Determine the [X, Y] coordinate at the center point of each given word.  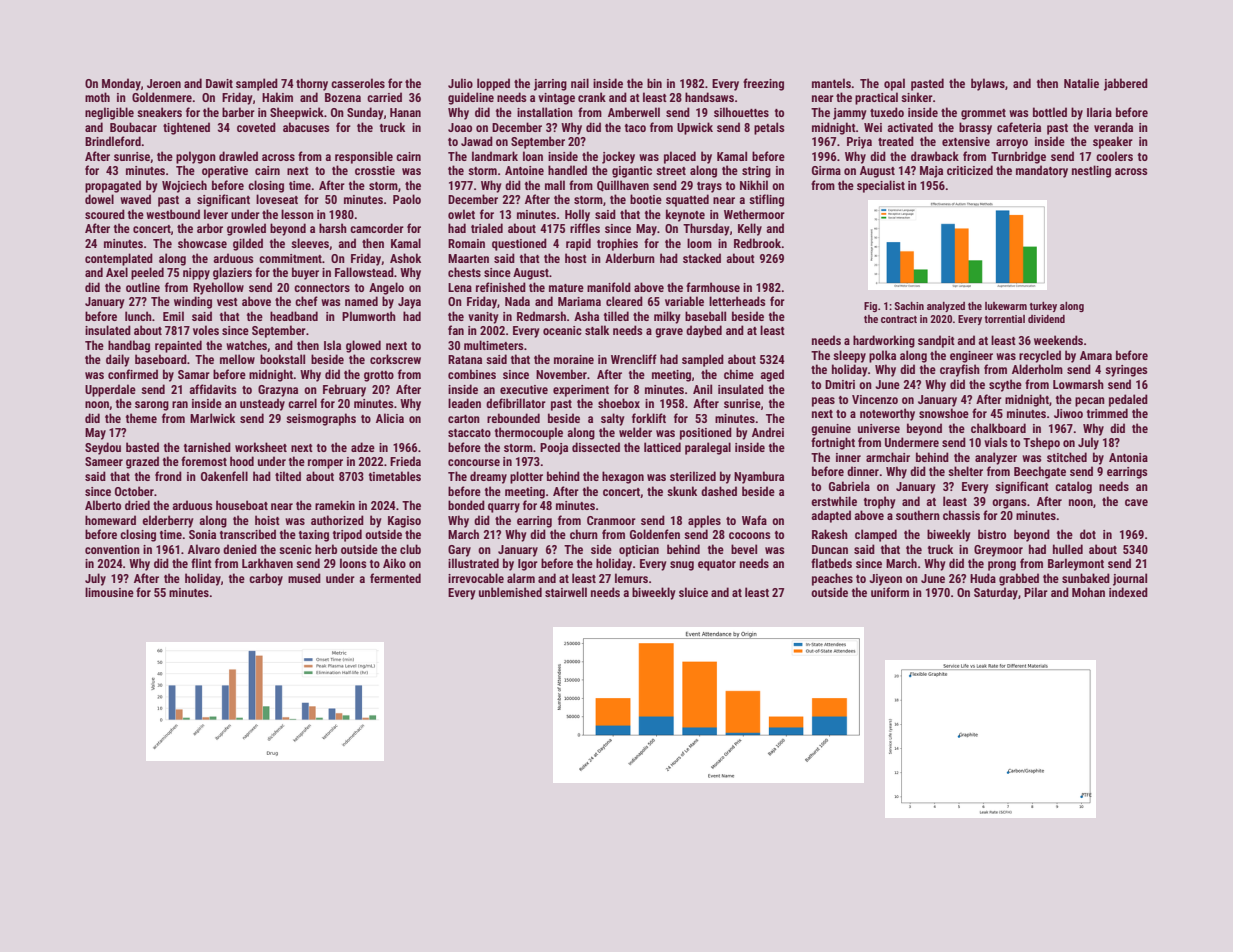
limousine [109, 592]
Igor [528, 565]
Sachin [909, 306]
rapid [578, 244]
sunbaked [1086, 578]
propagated [113, 186]
